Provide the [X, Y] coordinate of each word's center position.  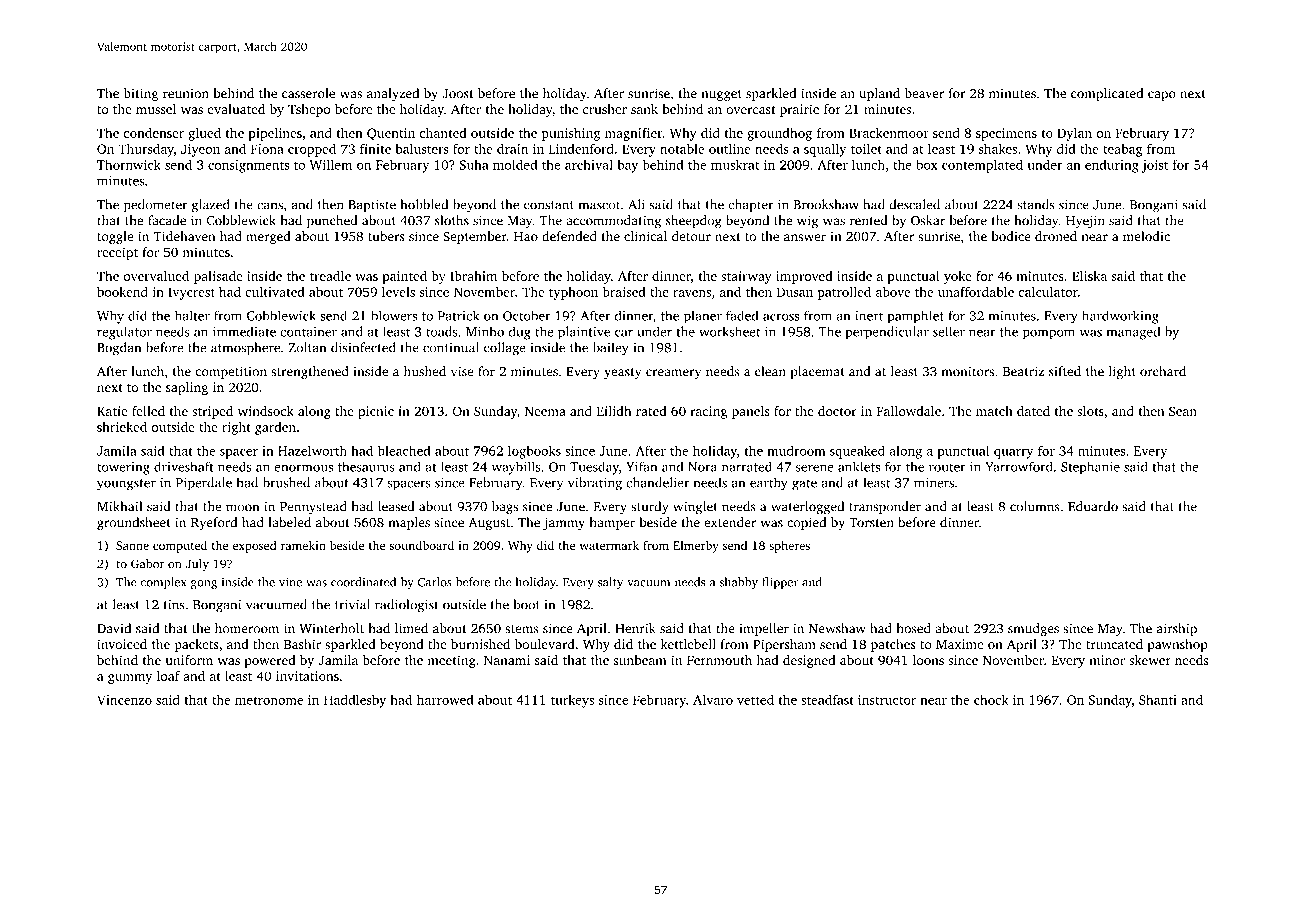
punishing [571, 134]
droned [1056, 236]
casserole [308, 93]
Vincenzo [124, 700]
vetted [755, 699]
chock [991, 699]
